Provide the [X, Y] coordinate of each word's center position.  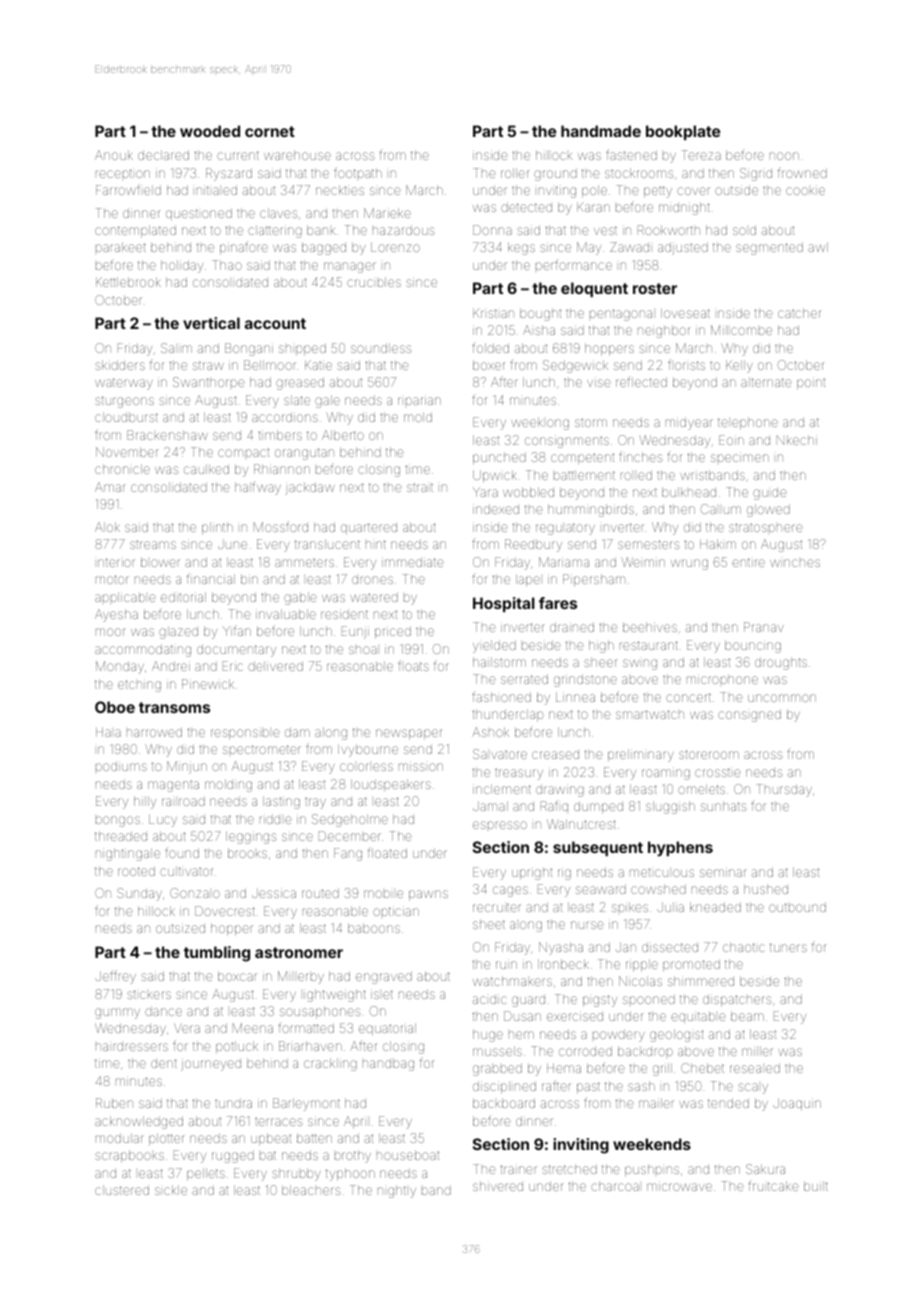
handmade [601, 131]
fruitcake [773, 1186]
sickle [171, 1190]
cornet [270, 131]
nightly [397, 1191]
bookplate [683, 132]
